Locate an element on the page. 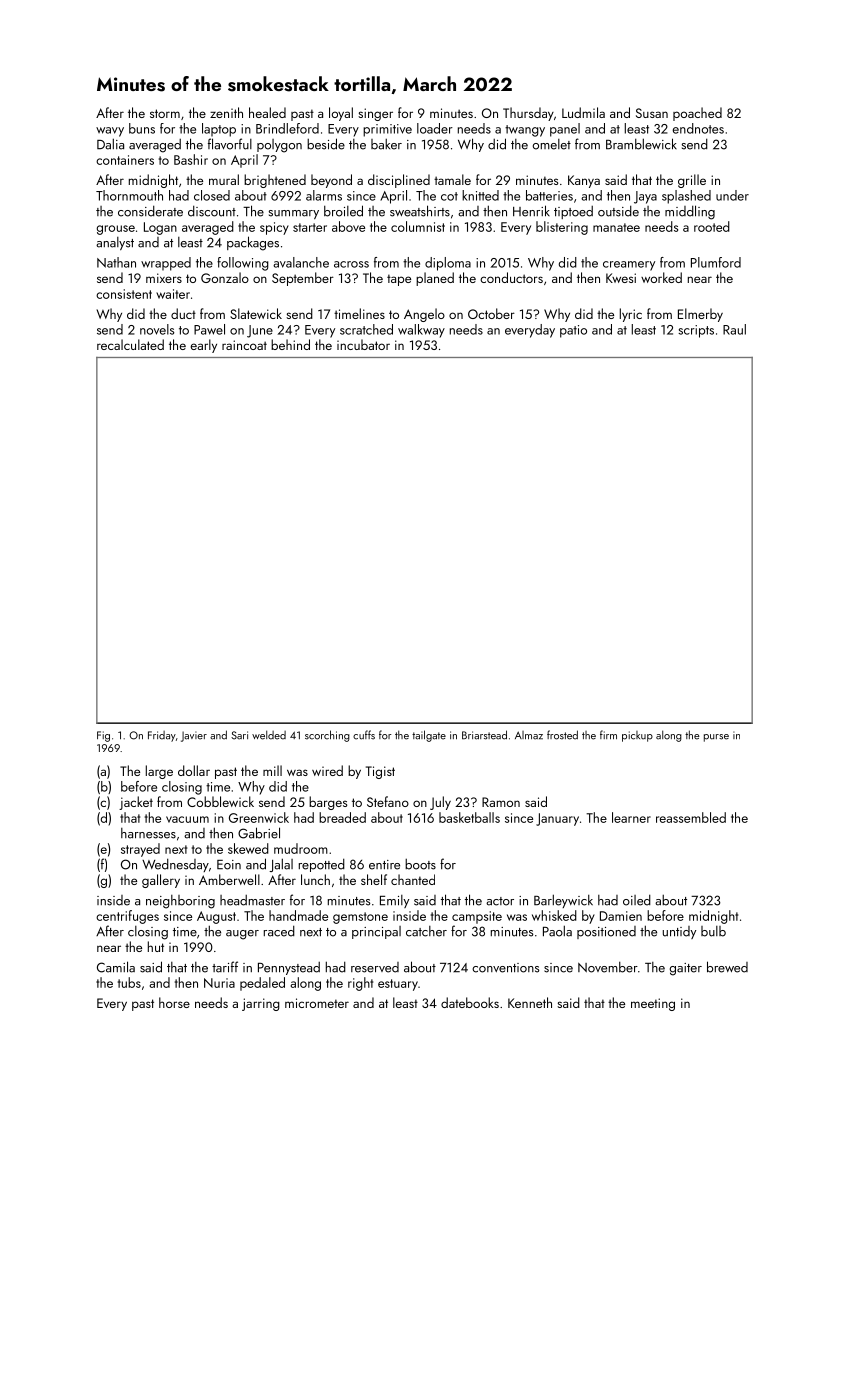 The width and height of the document is (849, 1400). pickup is located at coordinates (637, 736).
